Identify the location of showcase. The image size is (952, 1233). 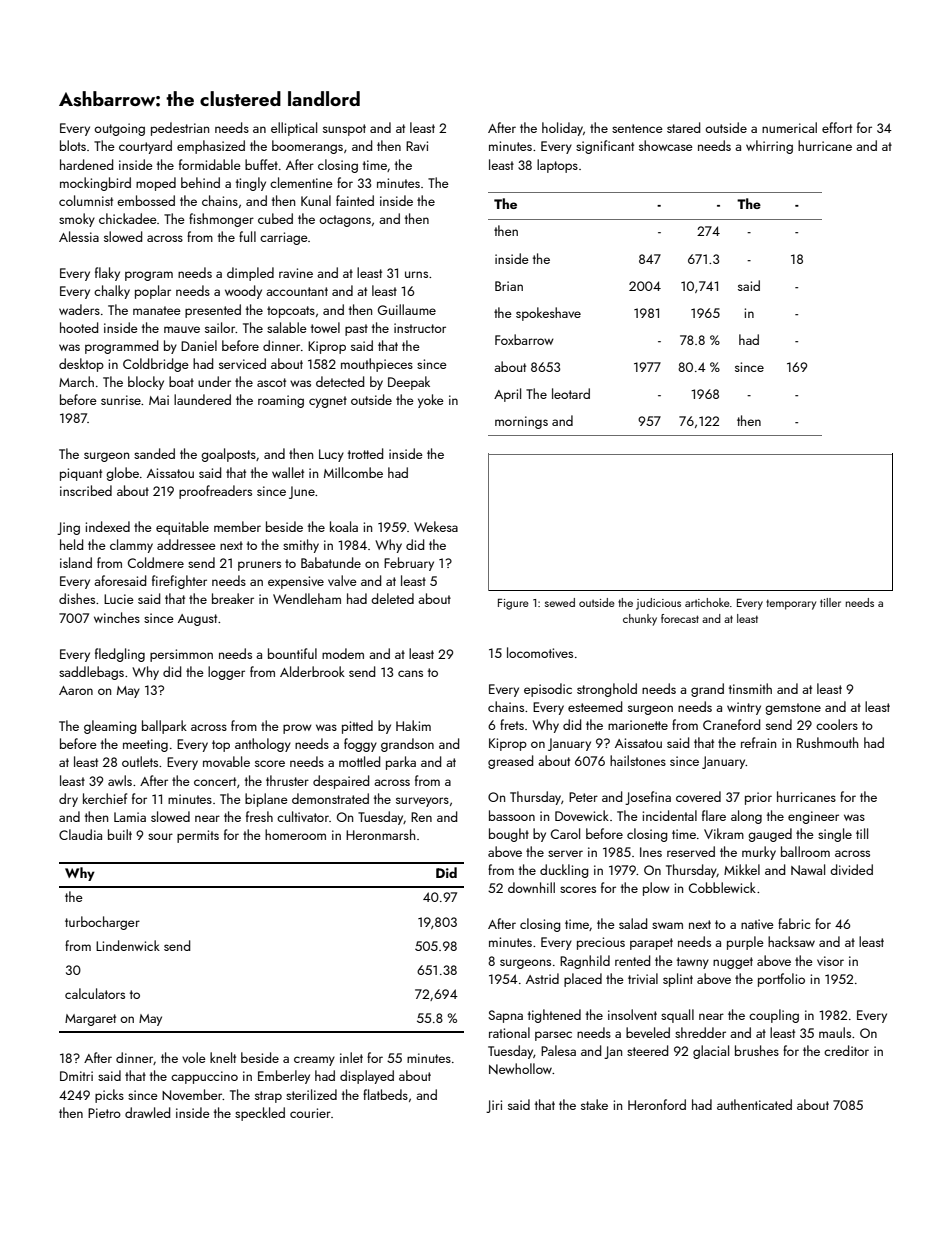
(666, 145).
